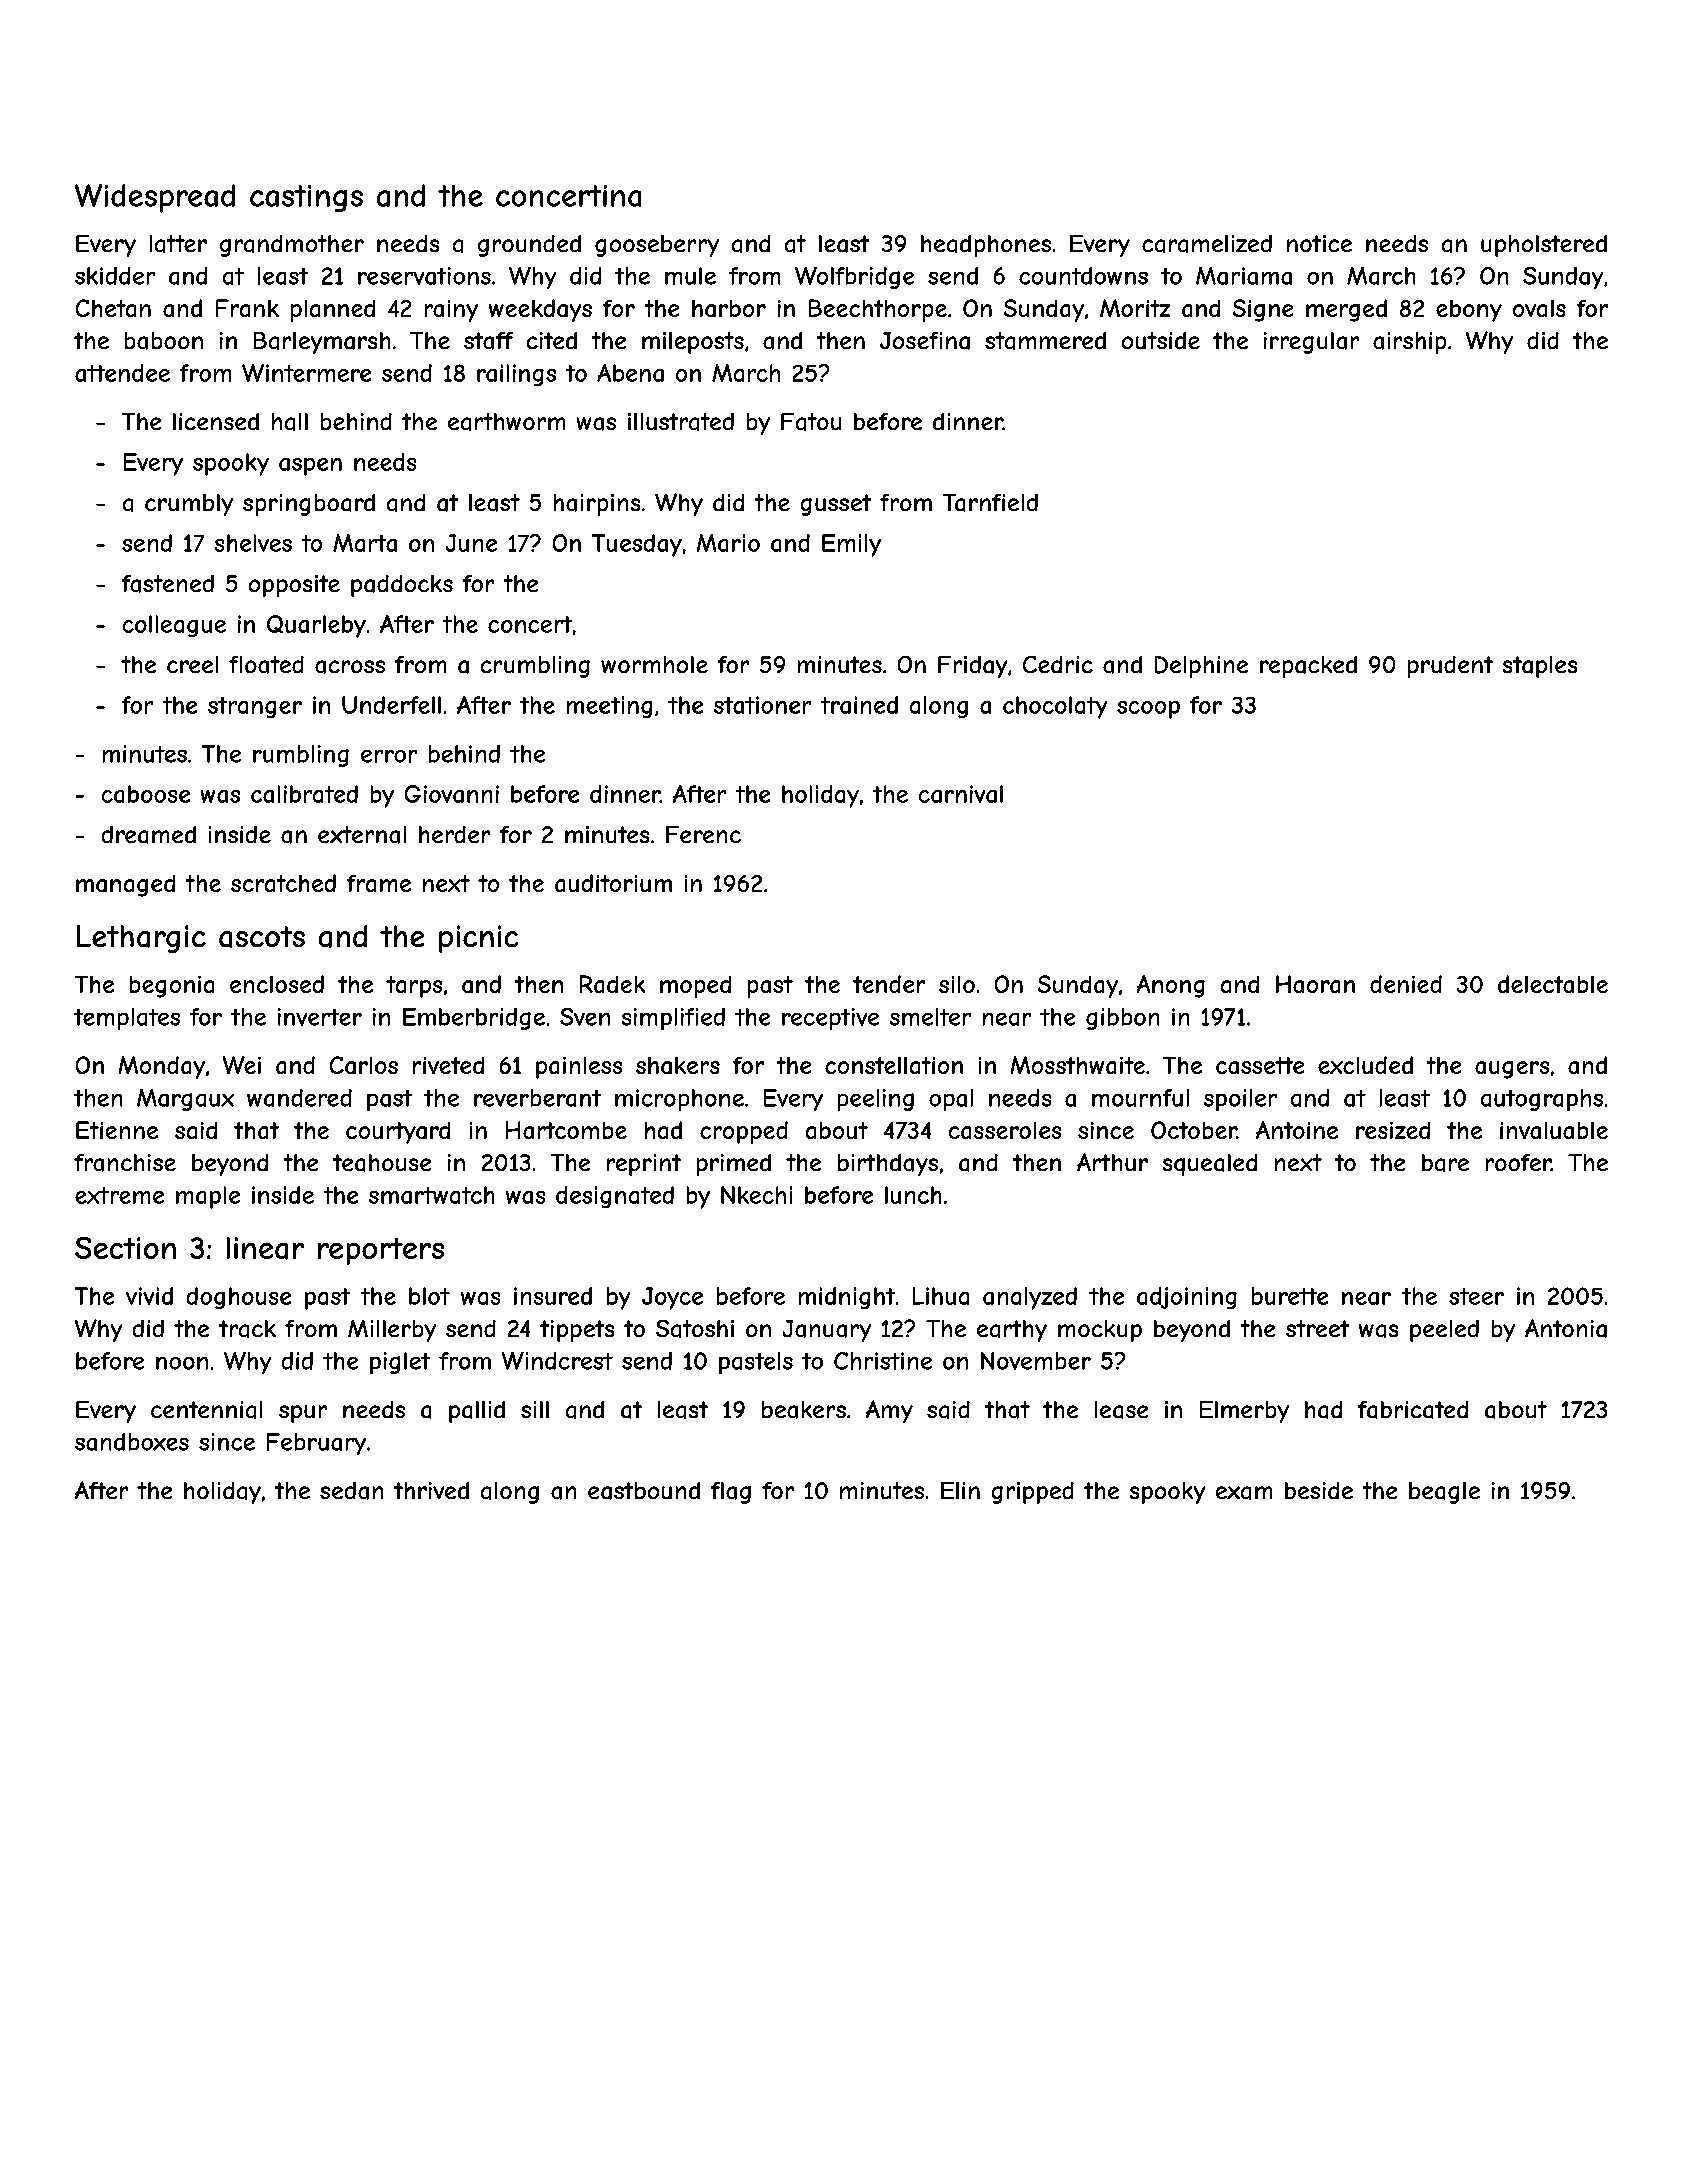 The width and height of the screenshot is (1683, 2178). What do you see at coordinates (1319, 243) in the screenshot?
I see `notice` at bounding box center [1319, 243].
